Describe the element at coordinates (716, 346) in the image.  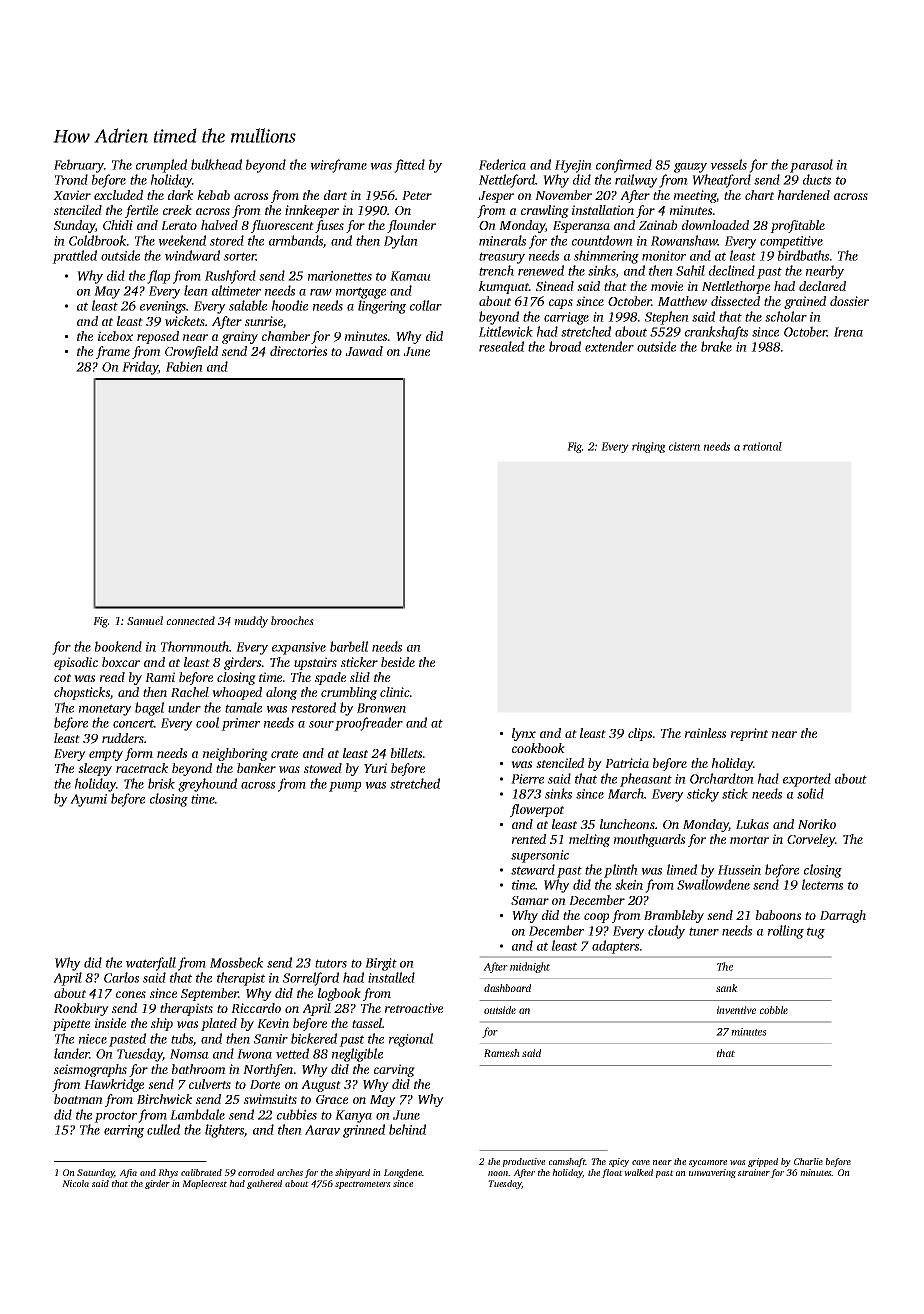
I see `brake` at that location.
